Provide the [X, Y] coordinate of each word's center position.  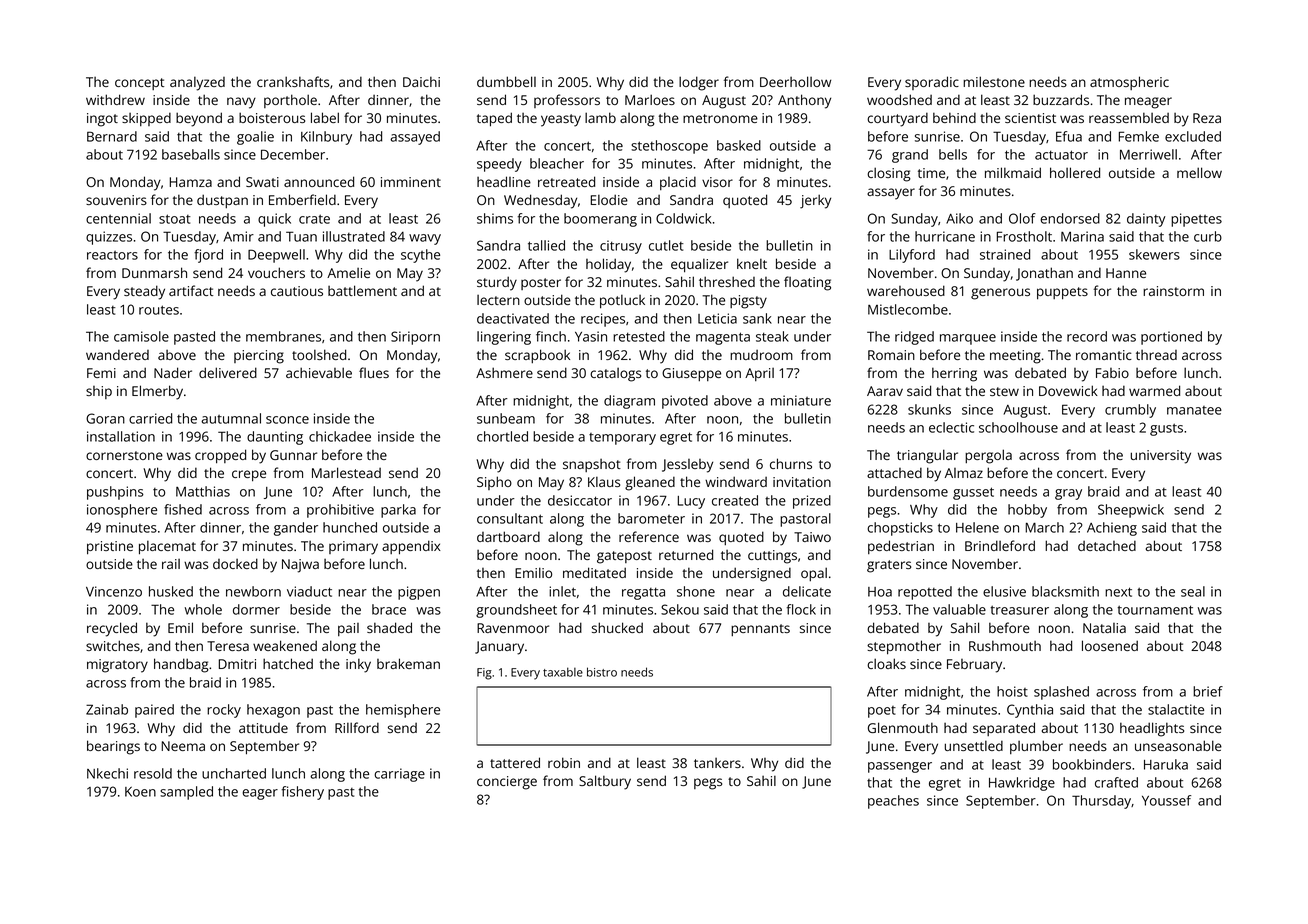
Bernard [112, 136]
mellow [1199, 172]
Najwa [300, 566]
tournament [1155, 610]
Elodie [609, 199]
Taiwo [812, 537]
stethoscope [669, 147]
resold [153, 773]
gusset [973, 493]
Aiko [959, 218]
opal [814, 574]
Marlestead [346, 472]
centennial [118, 218]
